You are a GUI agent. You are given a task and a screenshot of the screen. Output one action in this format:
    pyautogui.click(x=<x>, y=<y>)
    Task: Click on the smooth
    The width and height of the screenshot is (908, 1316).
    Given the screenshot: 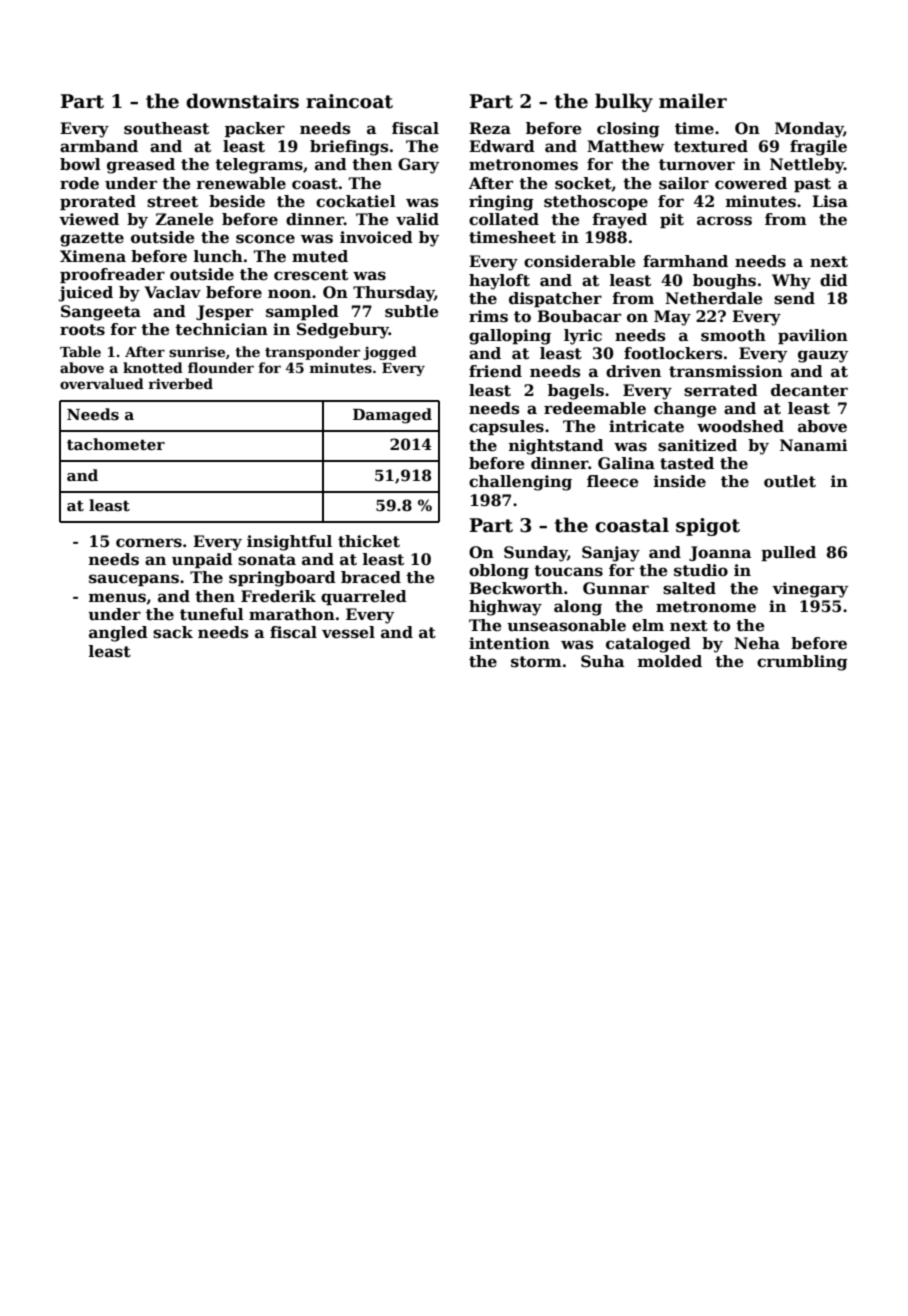 What is the action you would take?
    pyautogui.click(x=733, y=335)
